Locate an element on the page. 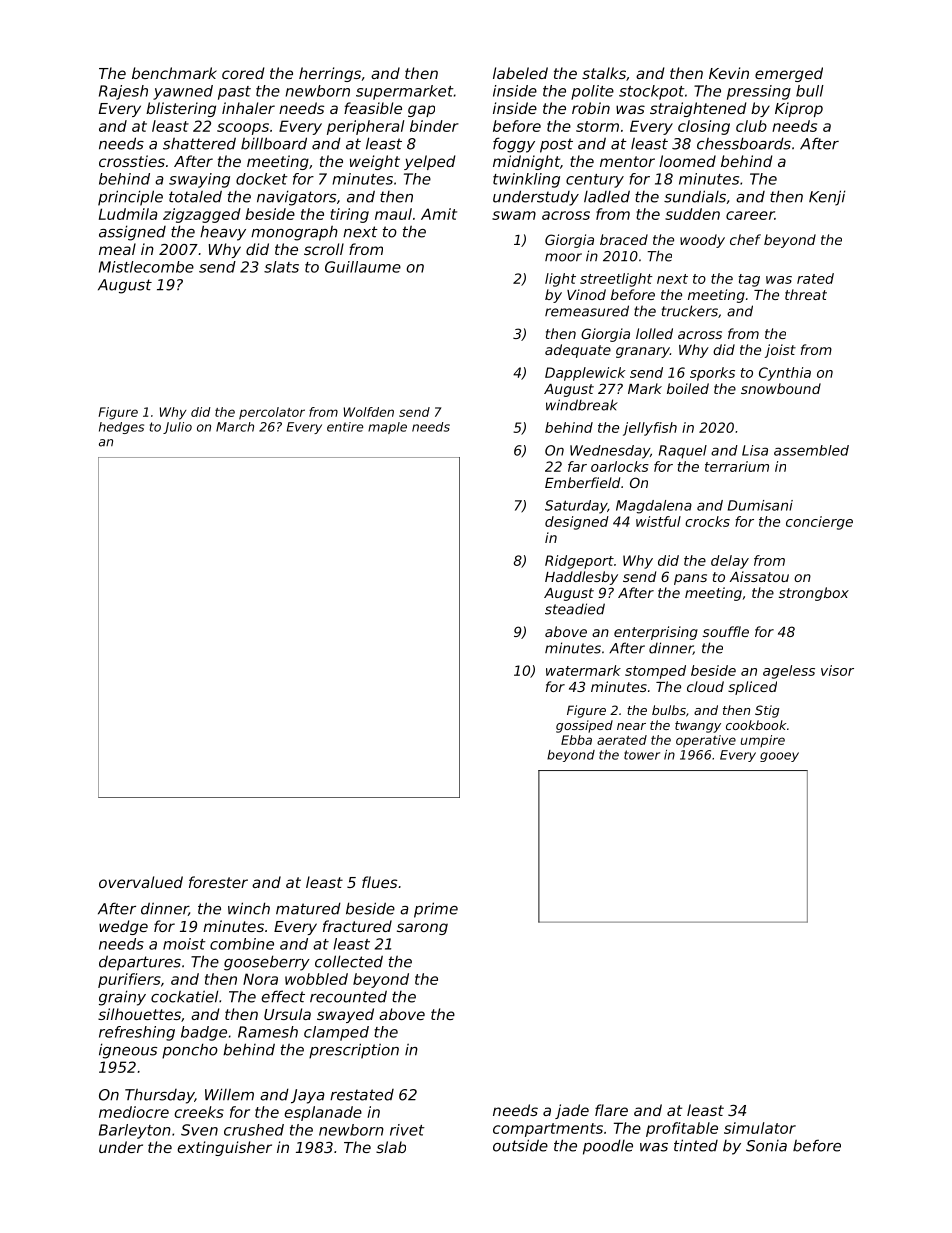 The height and width of the page is (1233, 952). winch is located at coordinates (249, 908).
